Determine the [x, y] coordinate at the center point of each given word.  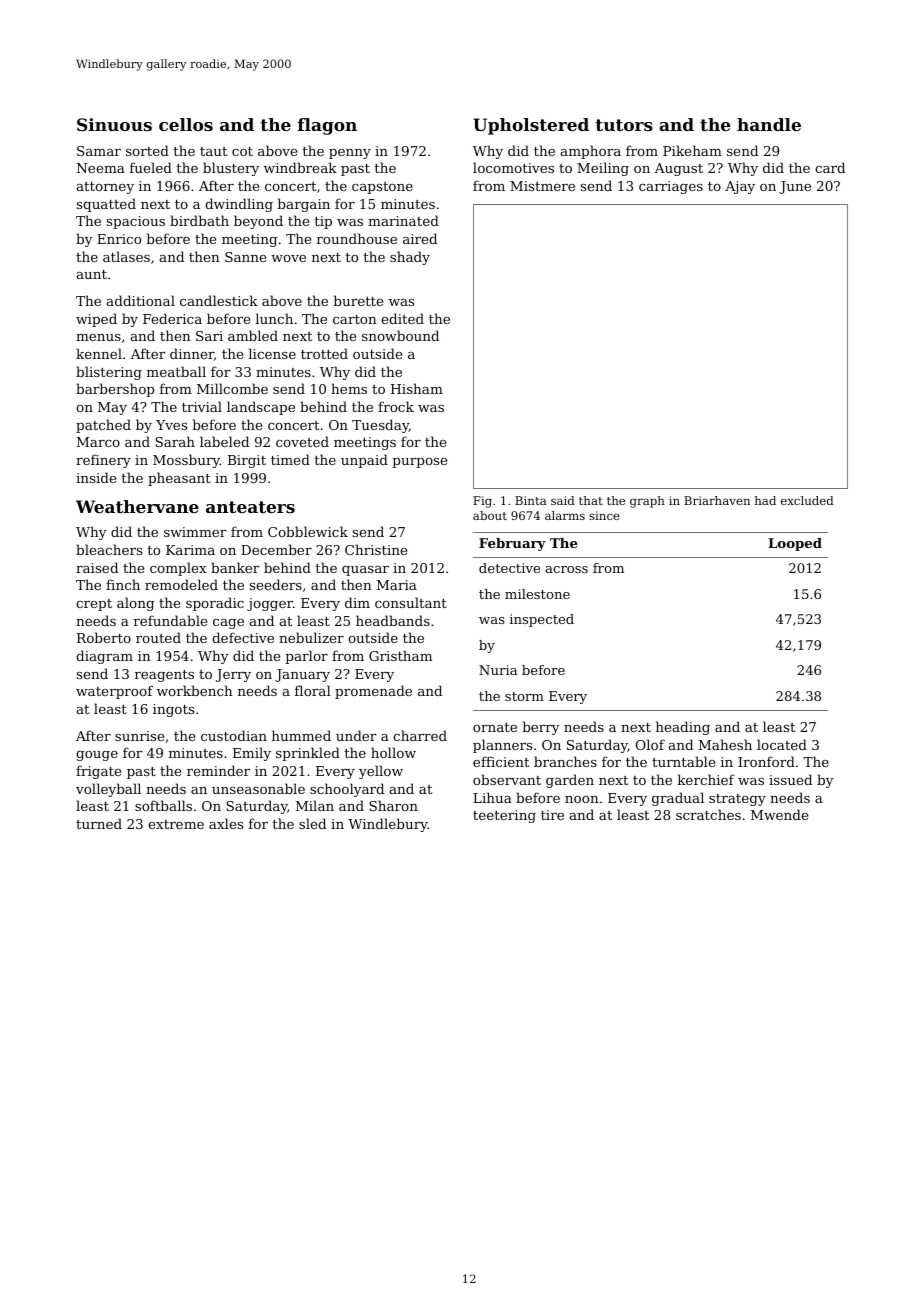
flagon [327, 126]
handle [769, 124]
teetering [504, 816]
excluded [807, 500]
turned [99, 823]
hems [349, 388]
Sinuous [114, 124]
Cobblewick [308, 531]
